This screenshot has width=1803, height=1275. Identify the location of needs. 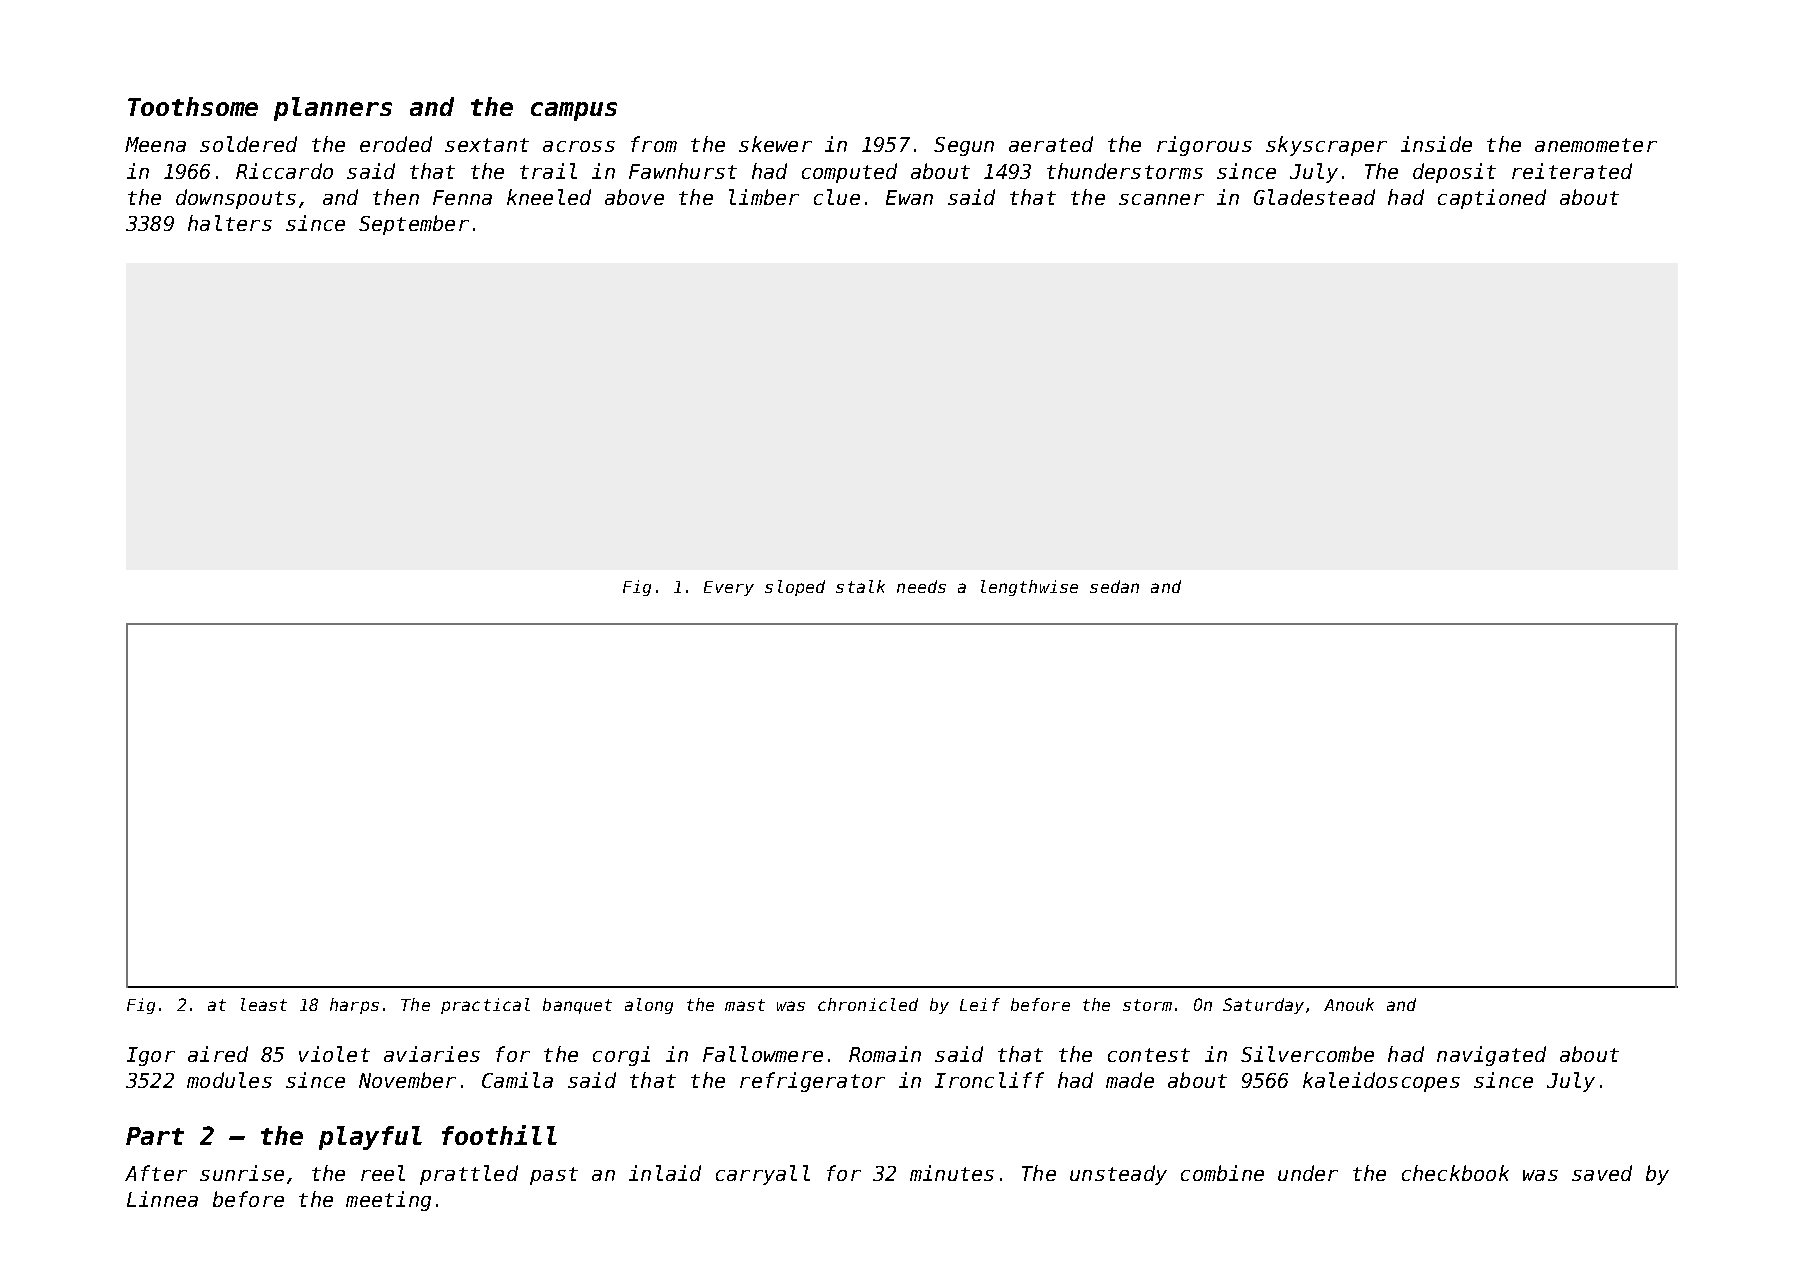
(921, 586).
